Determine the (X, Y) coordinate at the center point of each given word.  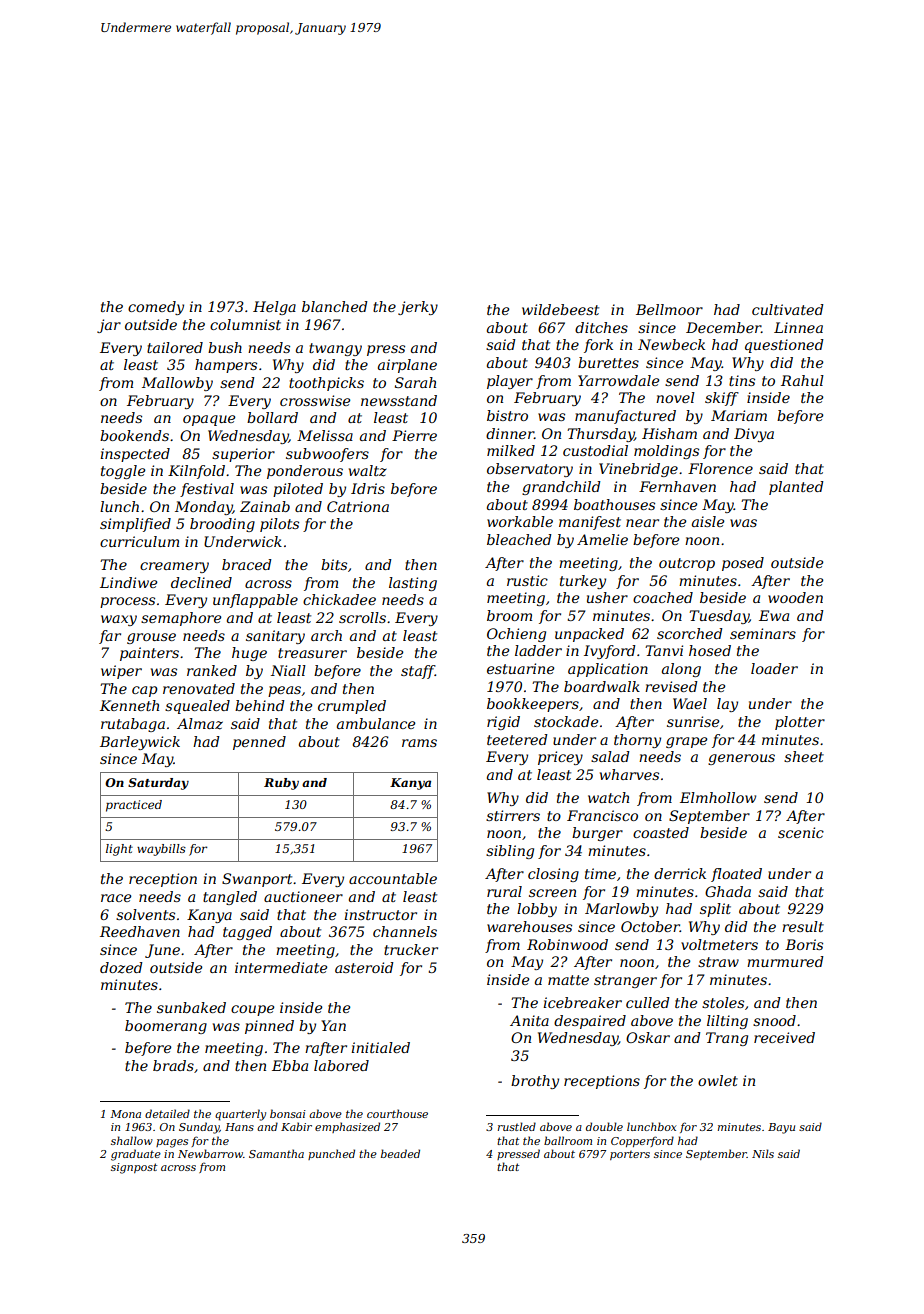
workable (520, 521)
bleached (519, 539)
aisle (708, 521)
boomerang (166, 1027)
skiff (722, 399)
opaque (209, 420)
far (110, 637)
